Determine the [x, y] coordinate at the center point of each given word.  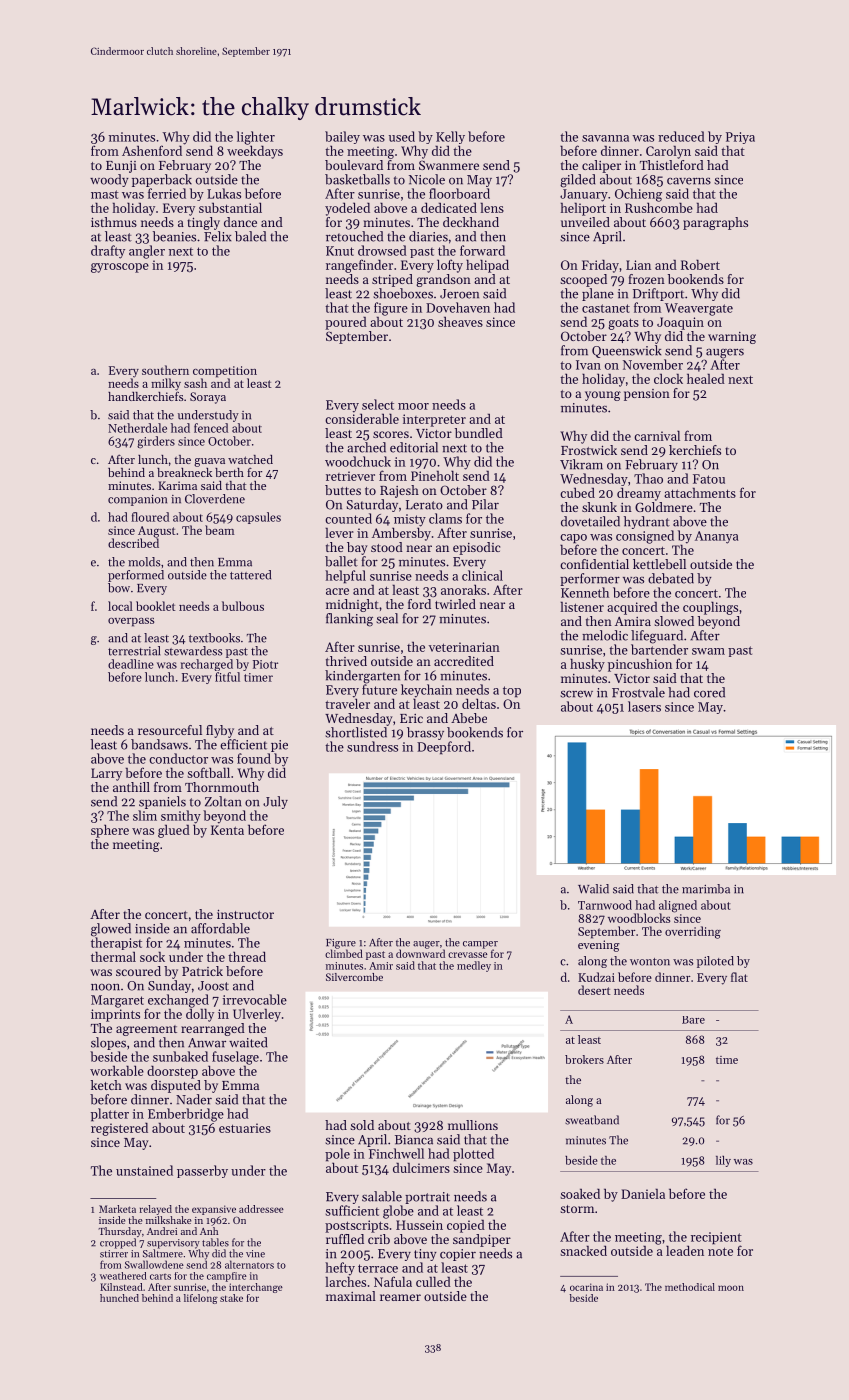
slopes [108, 1043]
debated [671, 578]
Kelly [450, 137]
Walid [593, 889]
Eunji [121, 167]
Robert [700, 264]
